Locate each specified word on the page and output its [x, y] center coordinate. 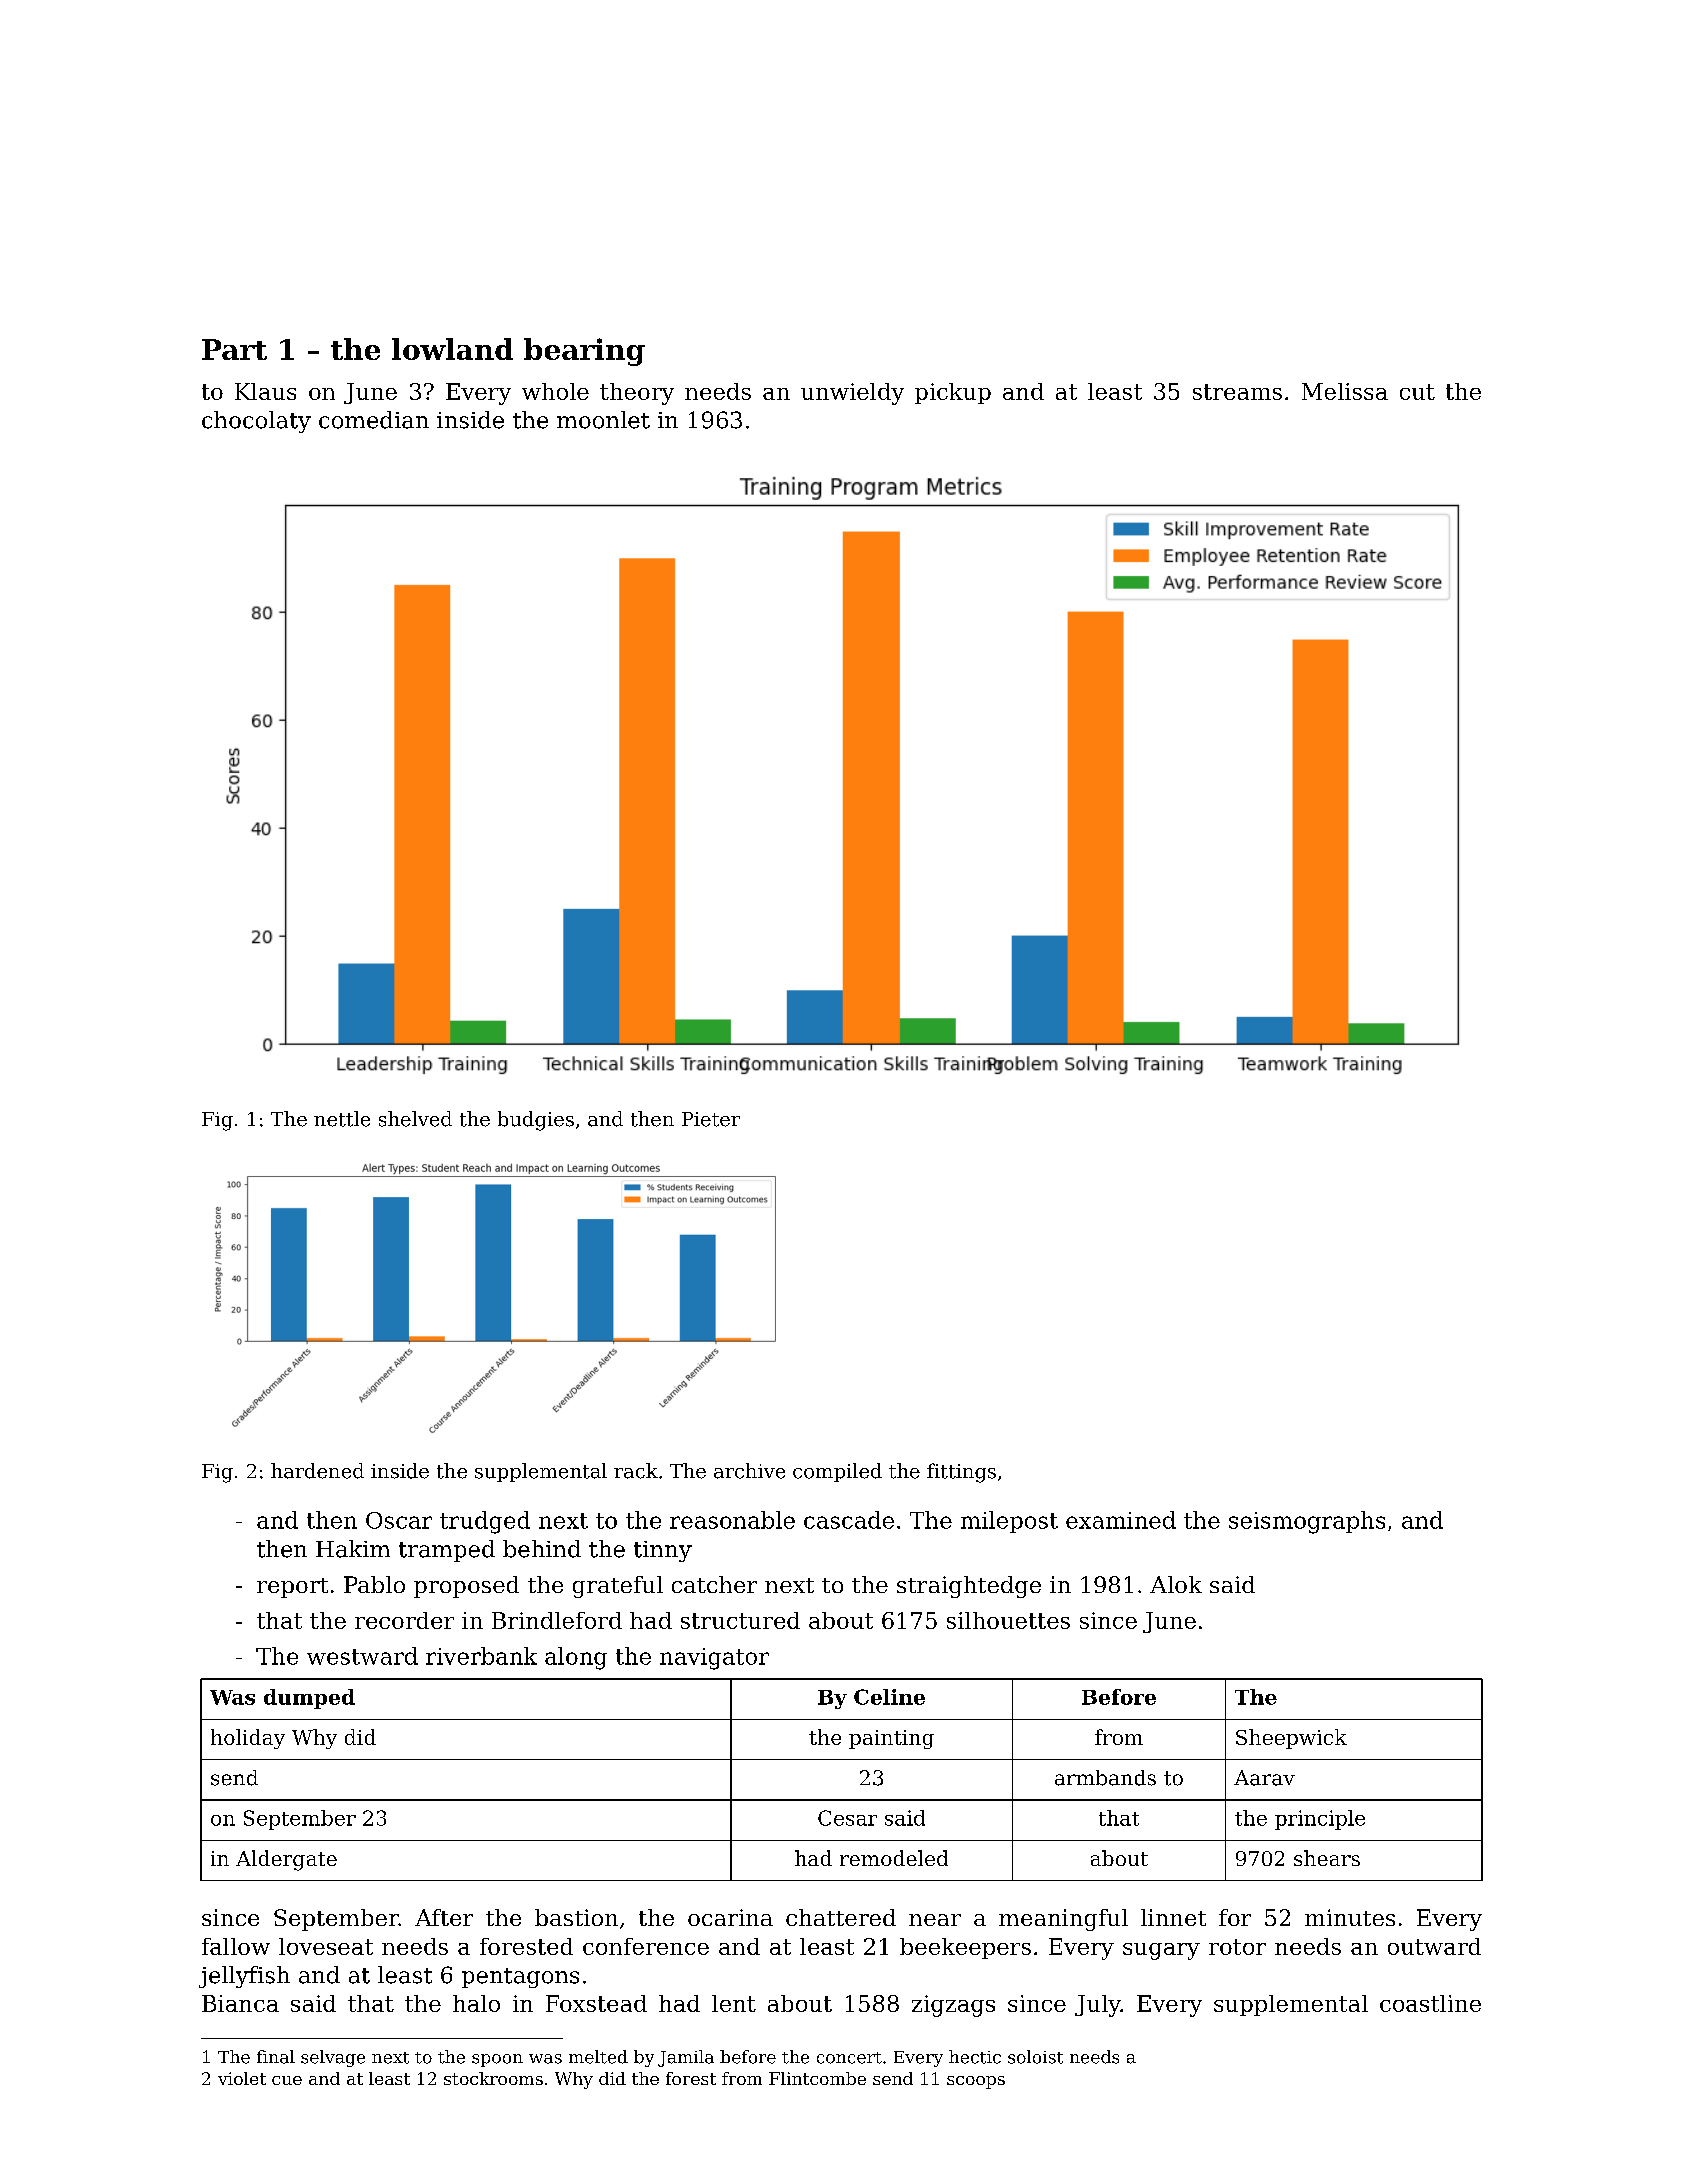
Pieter [711, 1119]
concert [849, 2058]
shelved [415, 1119]
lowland [452, 349]
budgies [536, 1121]
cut [1417, 392]
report [292, 1588]
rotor [1237, 1947]
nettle [342, 1119]
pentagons [520, 1978]
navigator [714, 1659]
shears [1327, 1858]
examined [1121, 1520]
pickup [953, 393]
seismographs [1307, 1522]
